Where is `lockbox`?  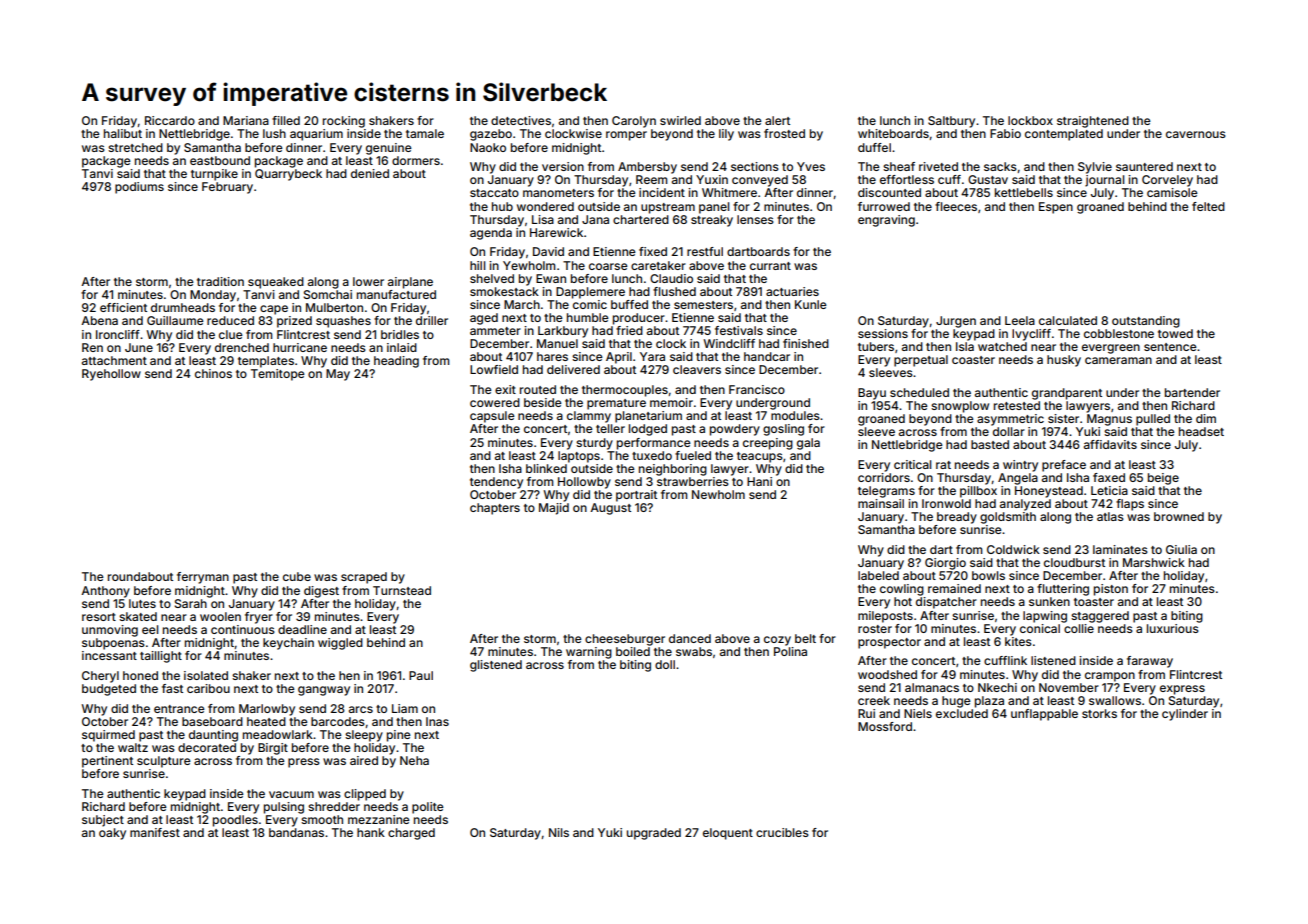
lockbox is located at coordinates (1030, 120).
